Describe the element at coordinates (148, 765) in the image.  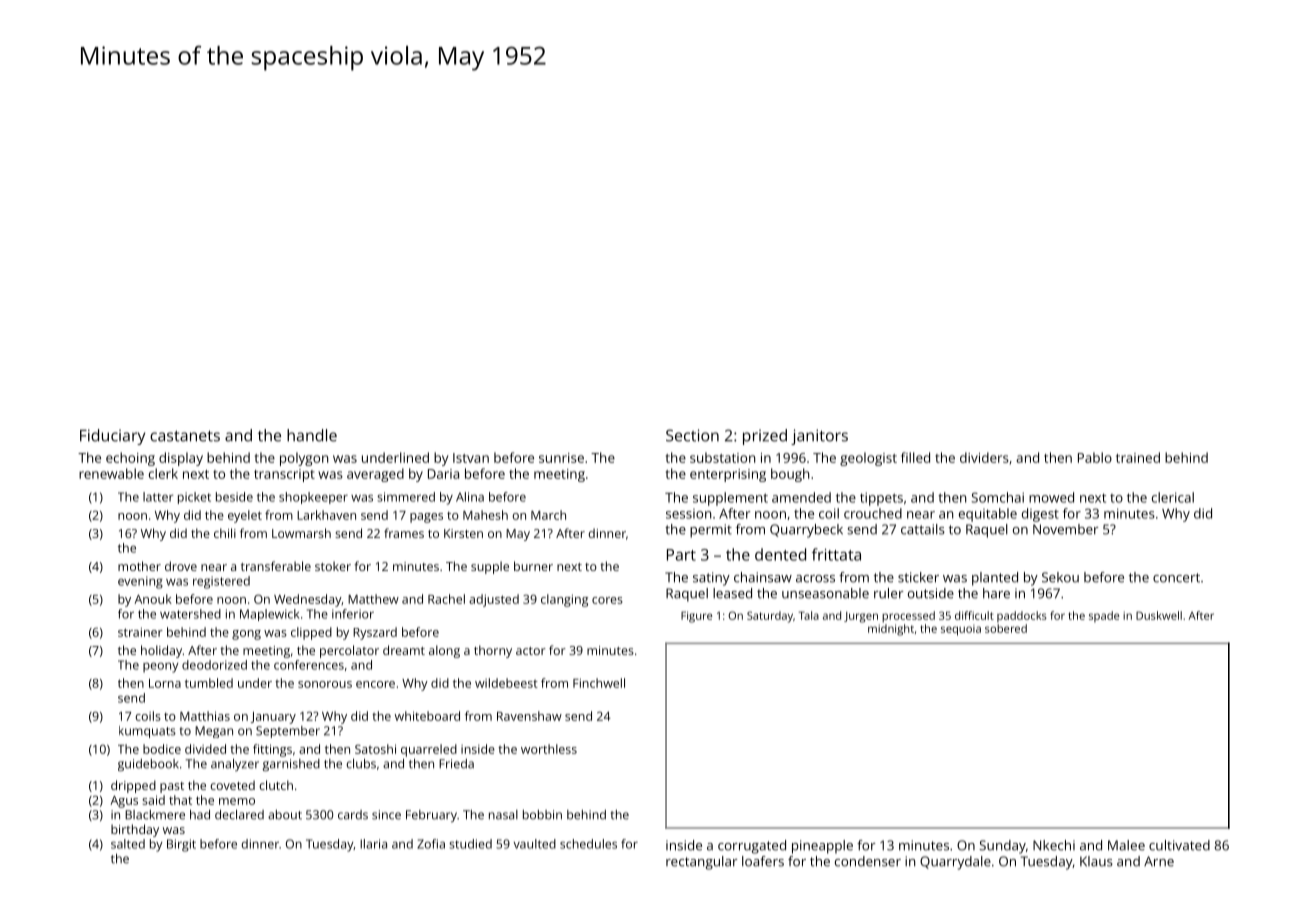
I see `guidebook` at that location.
